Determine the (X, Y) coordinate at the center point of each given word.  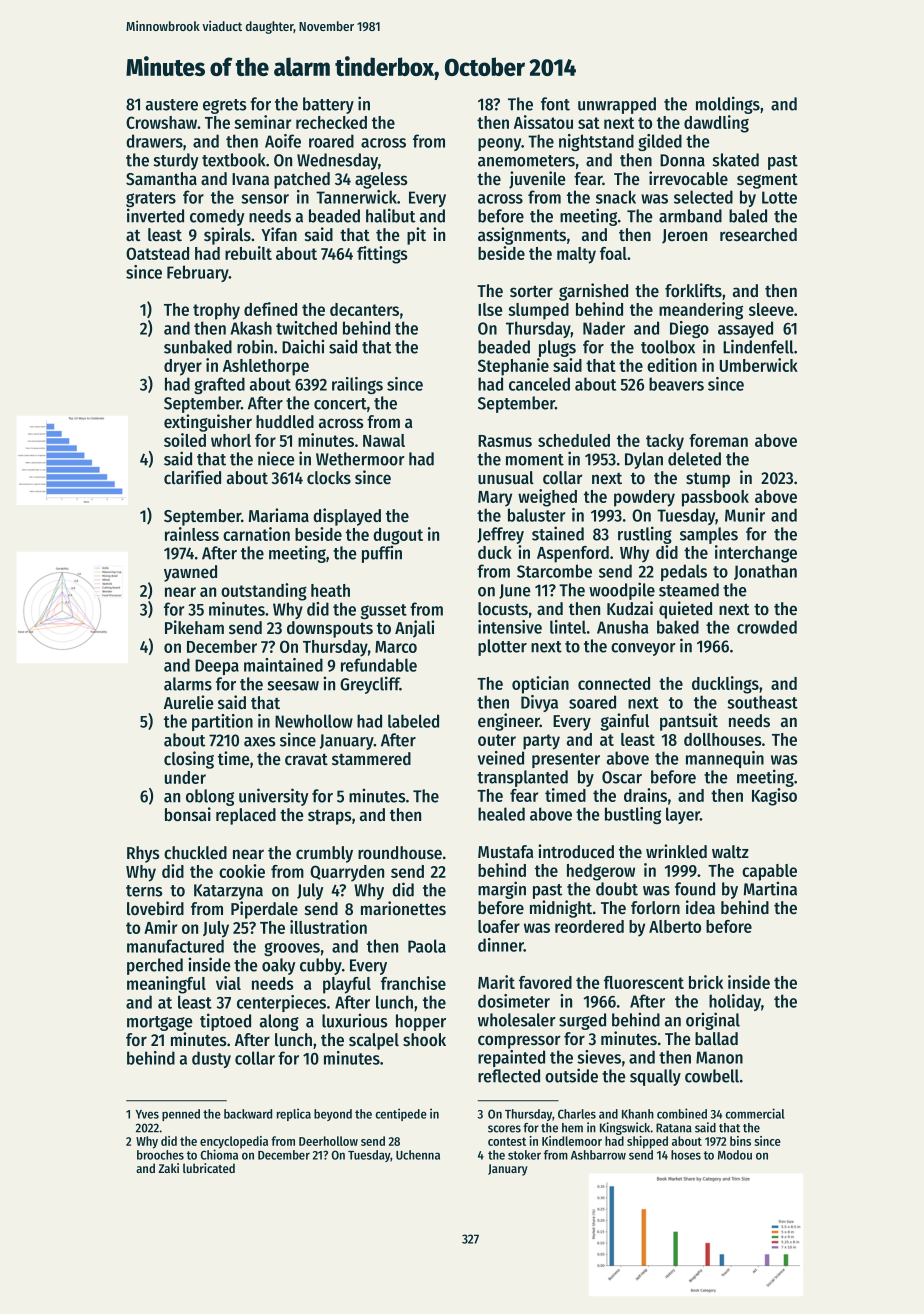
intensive (510, 627)
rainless (192, 534)
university (274, 797)
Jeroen (684, 236)
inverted (155, 215)
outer (497, 740)
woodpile (622, 591)
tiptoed (225, 1022)
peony (499, 144)
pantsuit (689, 722)
